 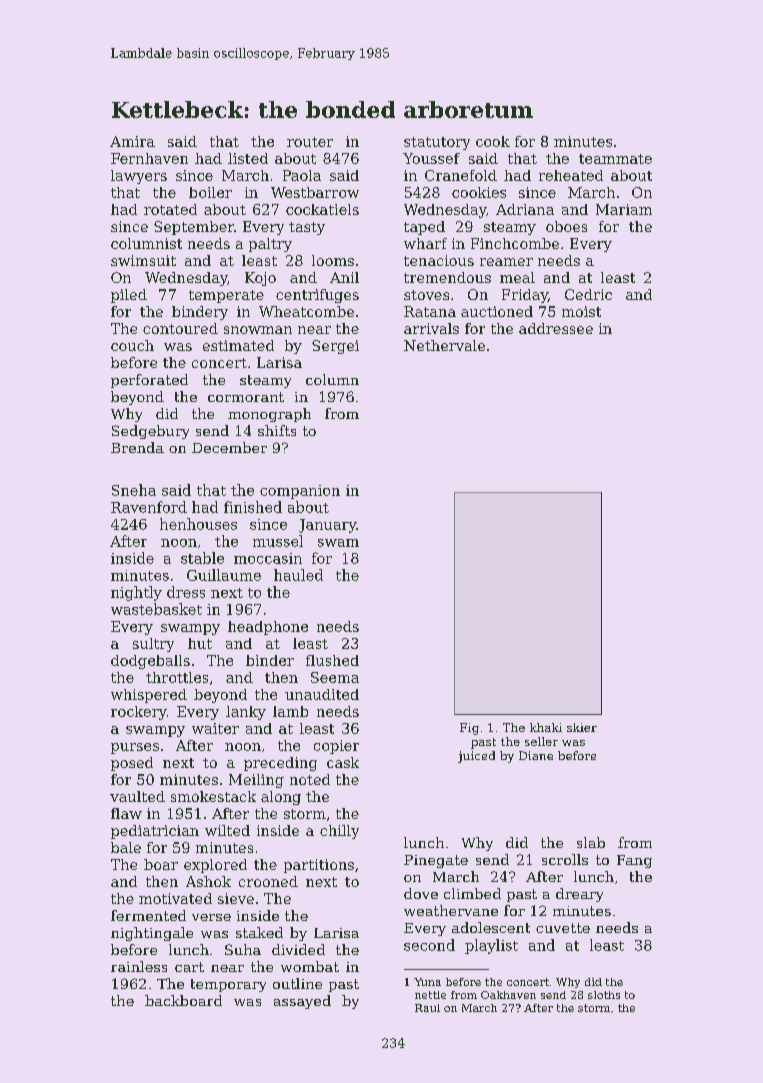 I want to click on paltry, so click(x=270, y=245).
